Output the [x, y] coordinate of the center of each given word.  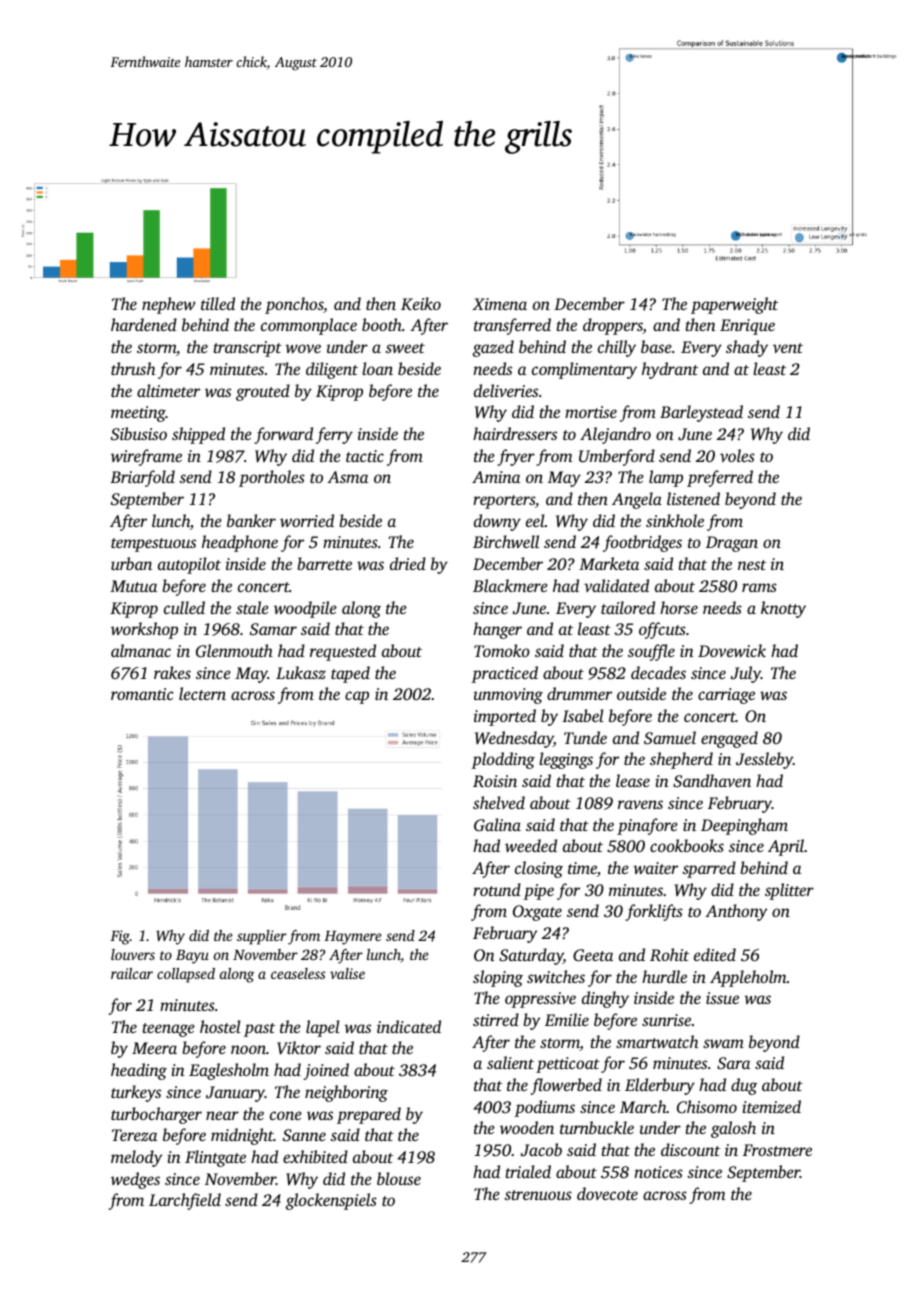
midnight [242, 1136]
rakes [172, 672]
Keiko [421, 303]
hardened [144, 324]
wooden [527, 1127]
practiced [504, 674]
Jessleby [764, 760]
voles [737, 455]
